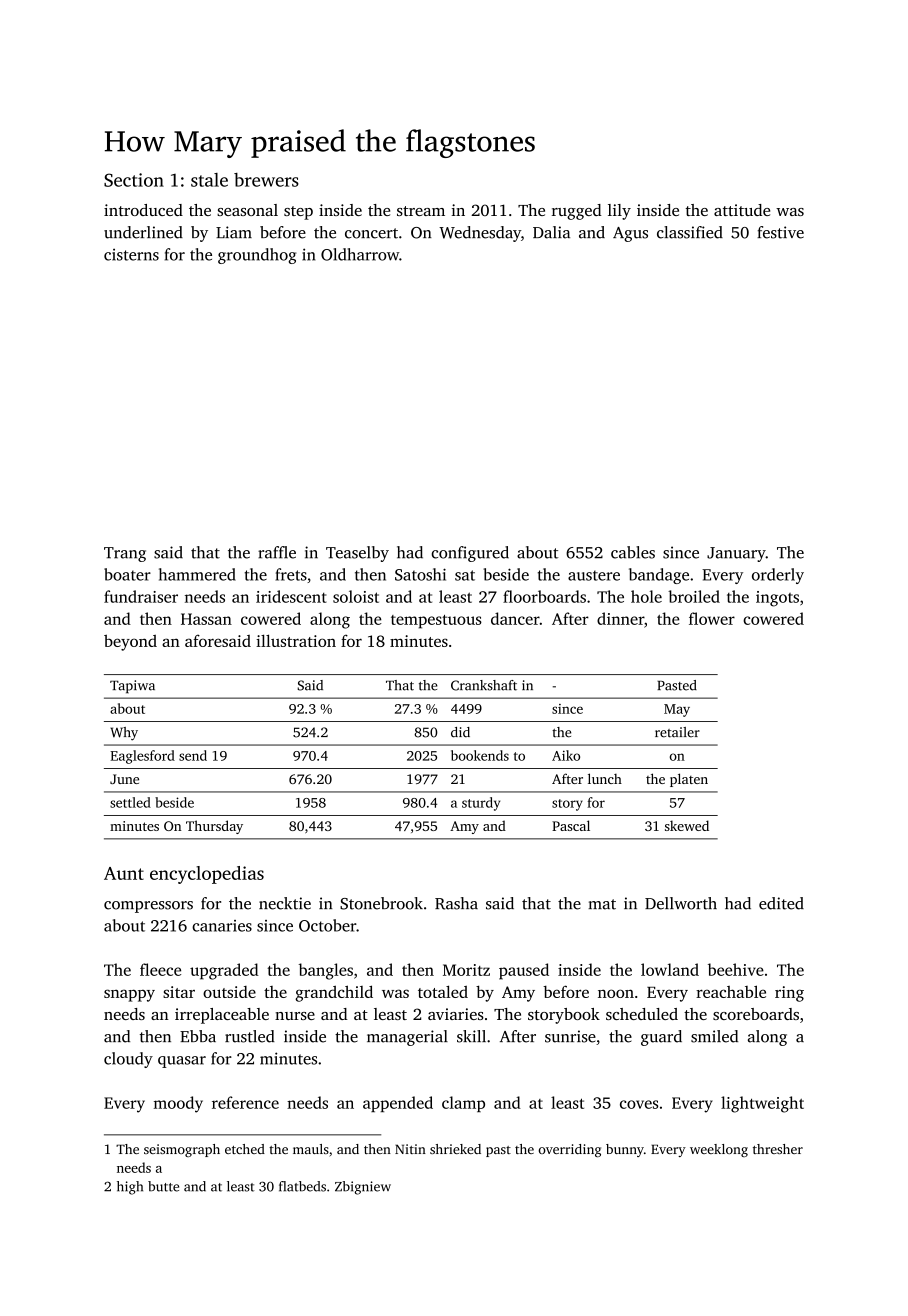 This screenshot has width=908, height=1316. What do you see at coordinates (714, 1036) in the screenshot?
I see `smiled` at bounding box center [714, 1036].
